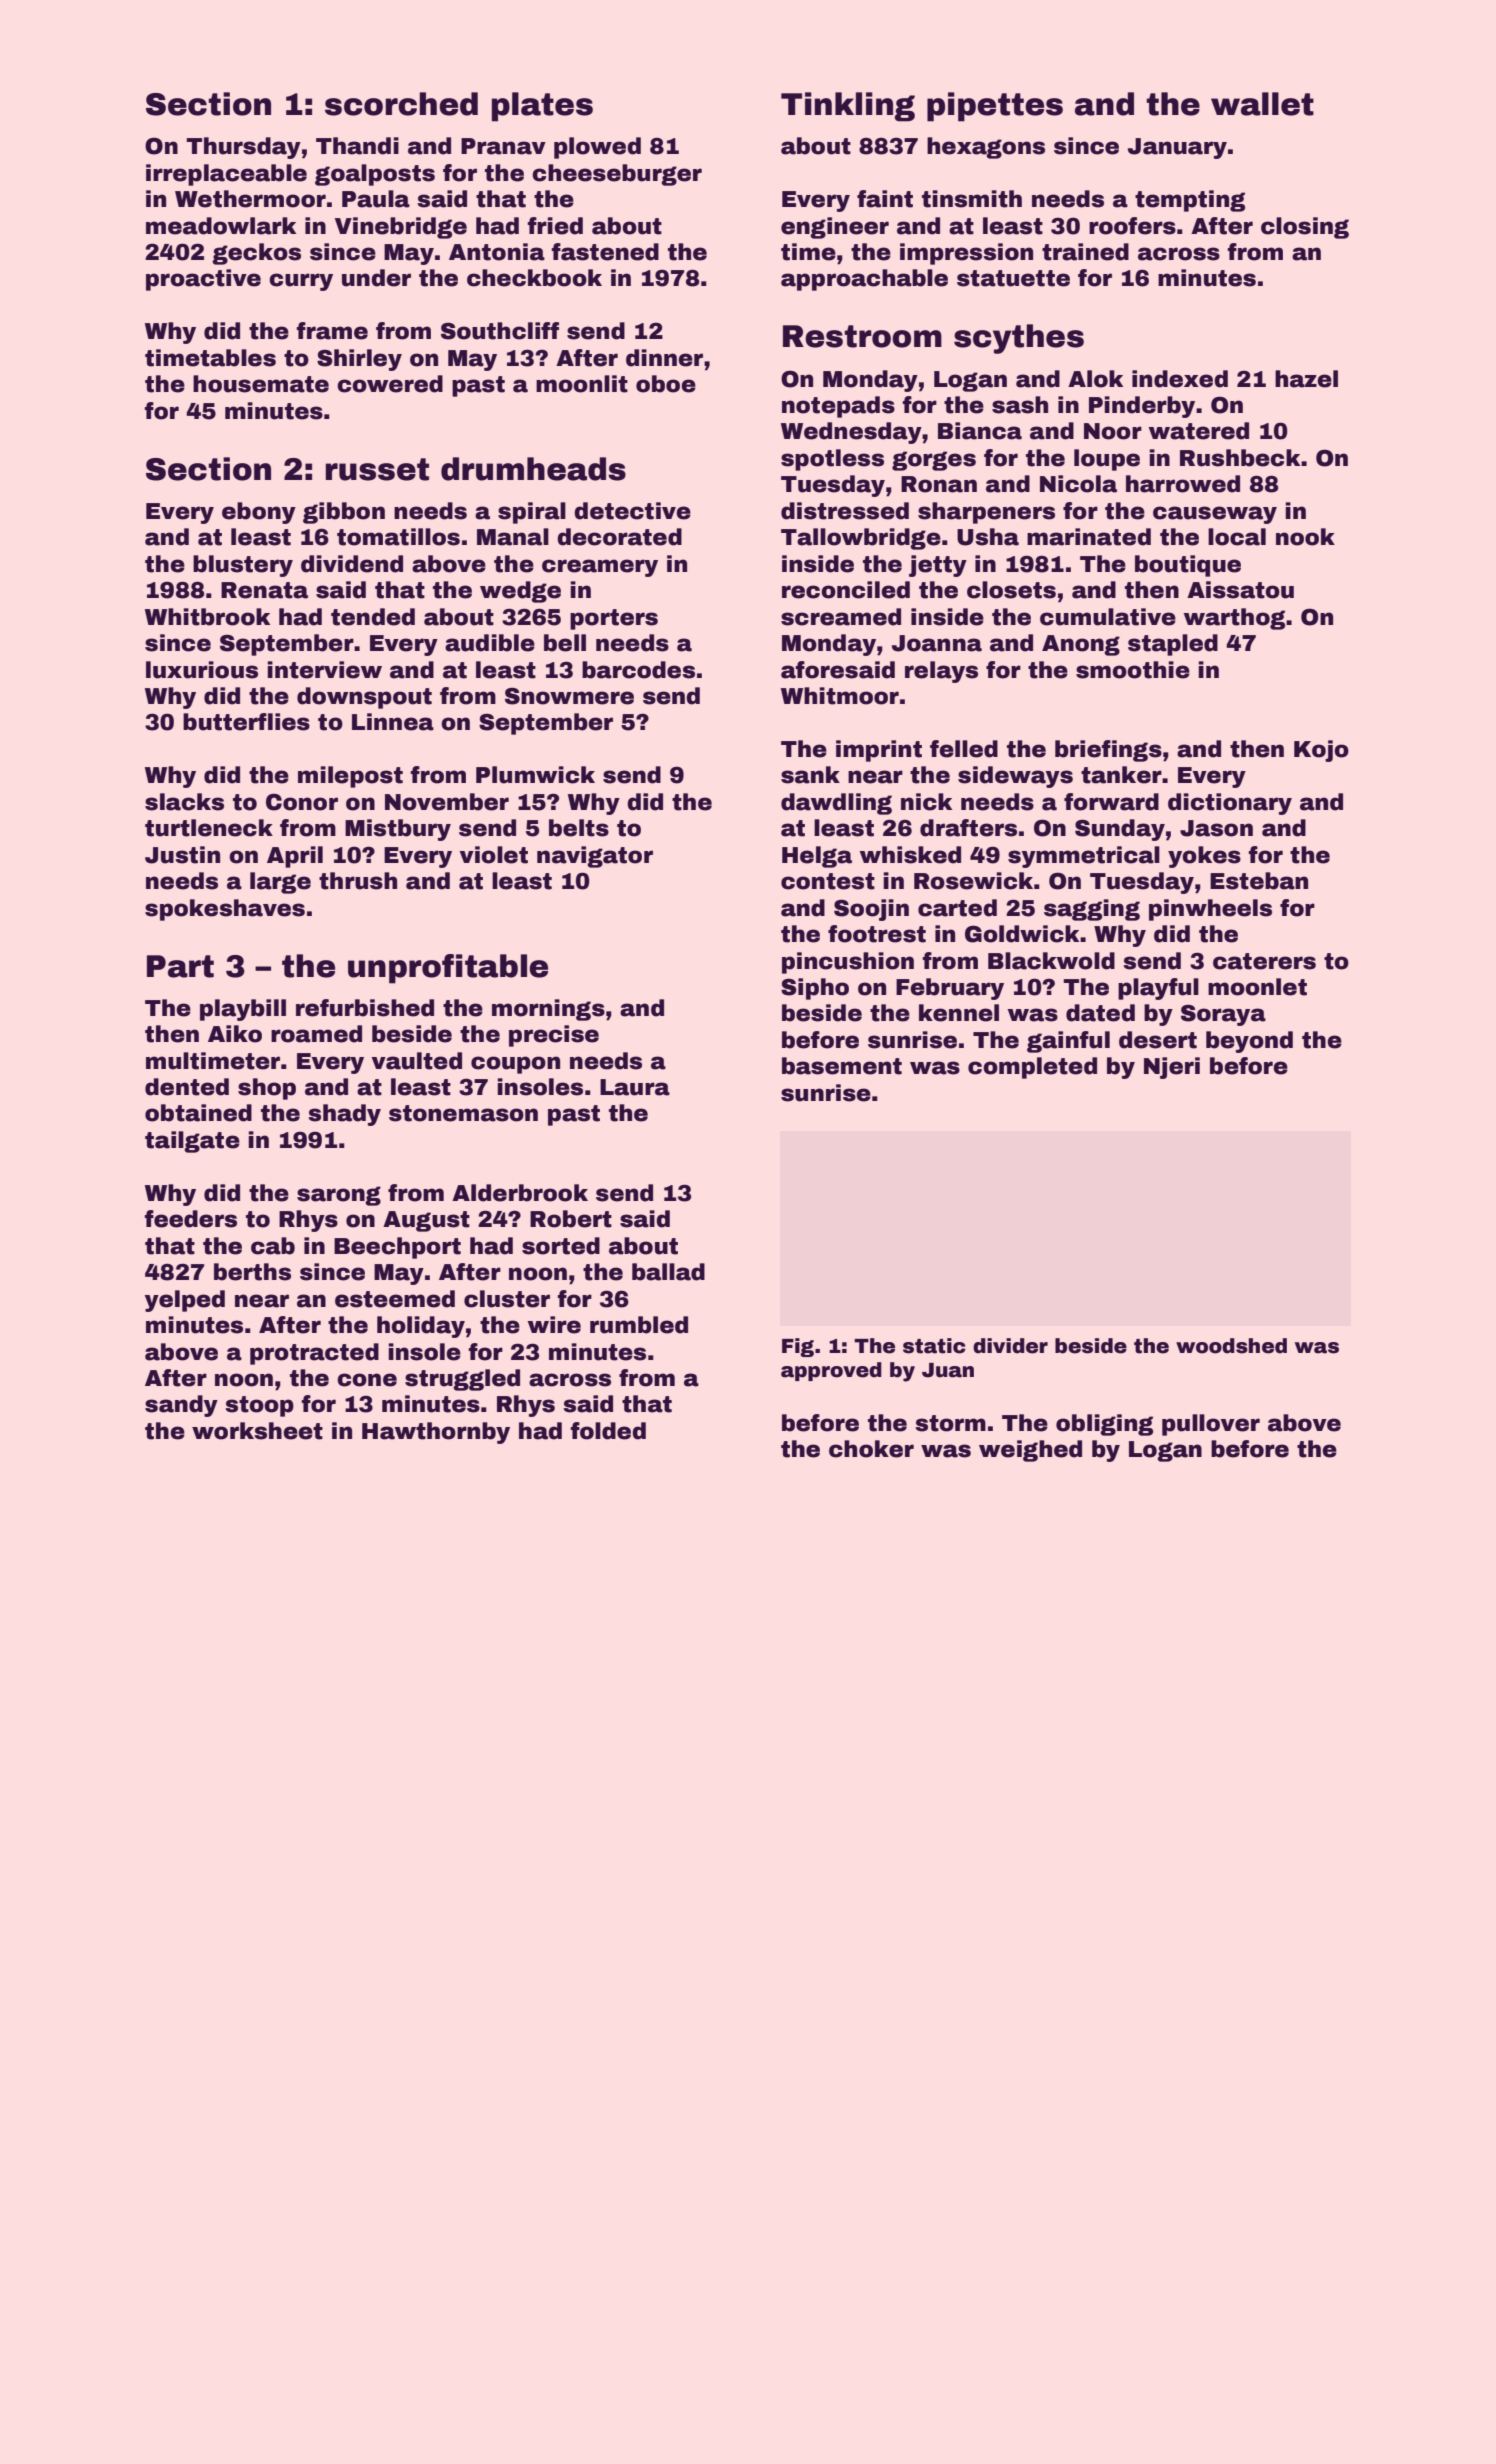  What do you see at coordinates (1306, 379) in the screenshot?
I see `hazel` at bounding box center [1306, 379].
